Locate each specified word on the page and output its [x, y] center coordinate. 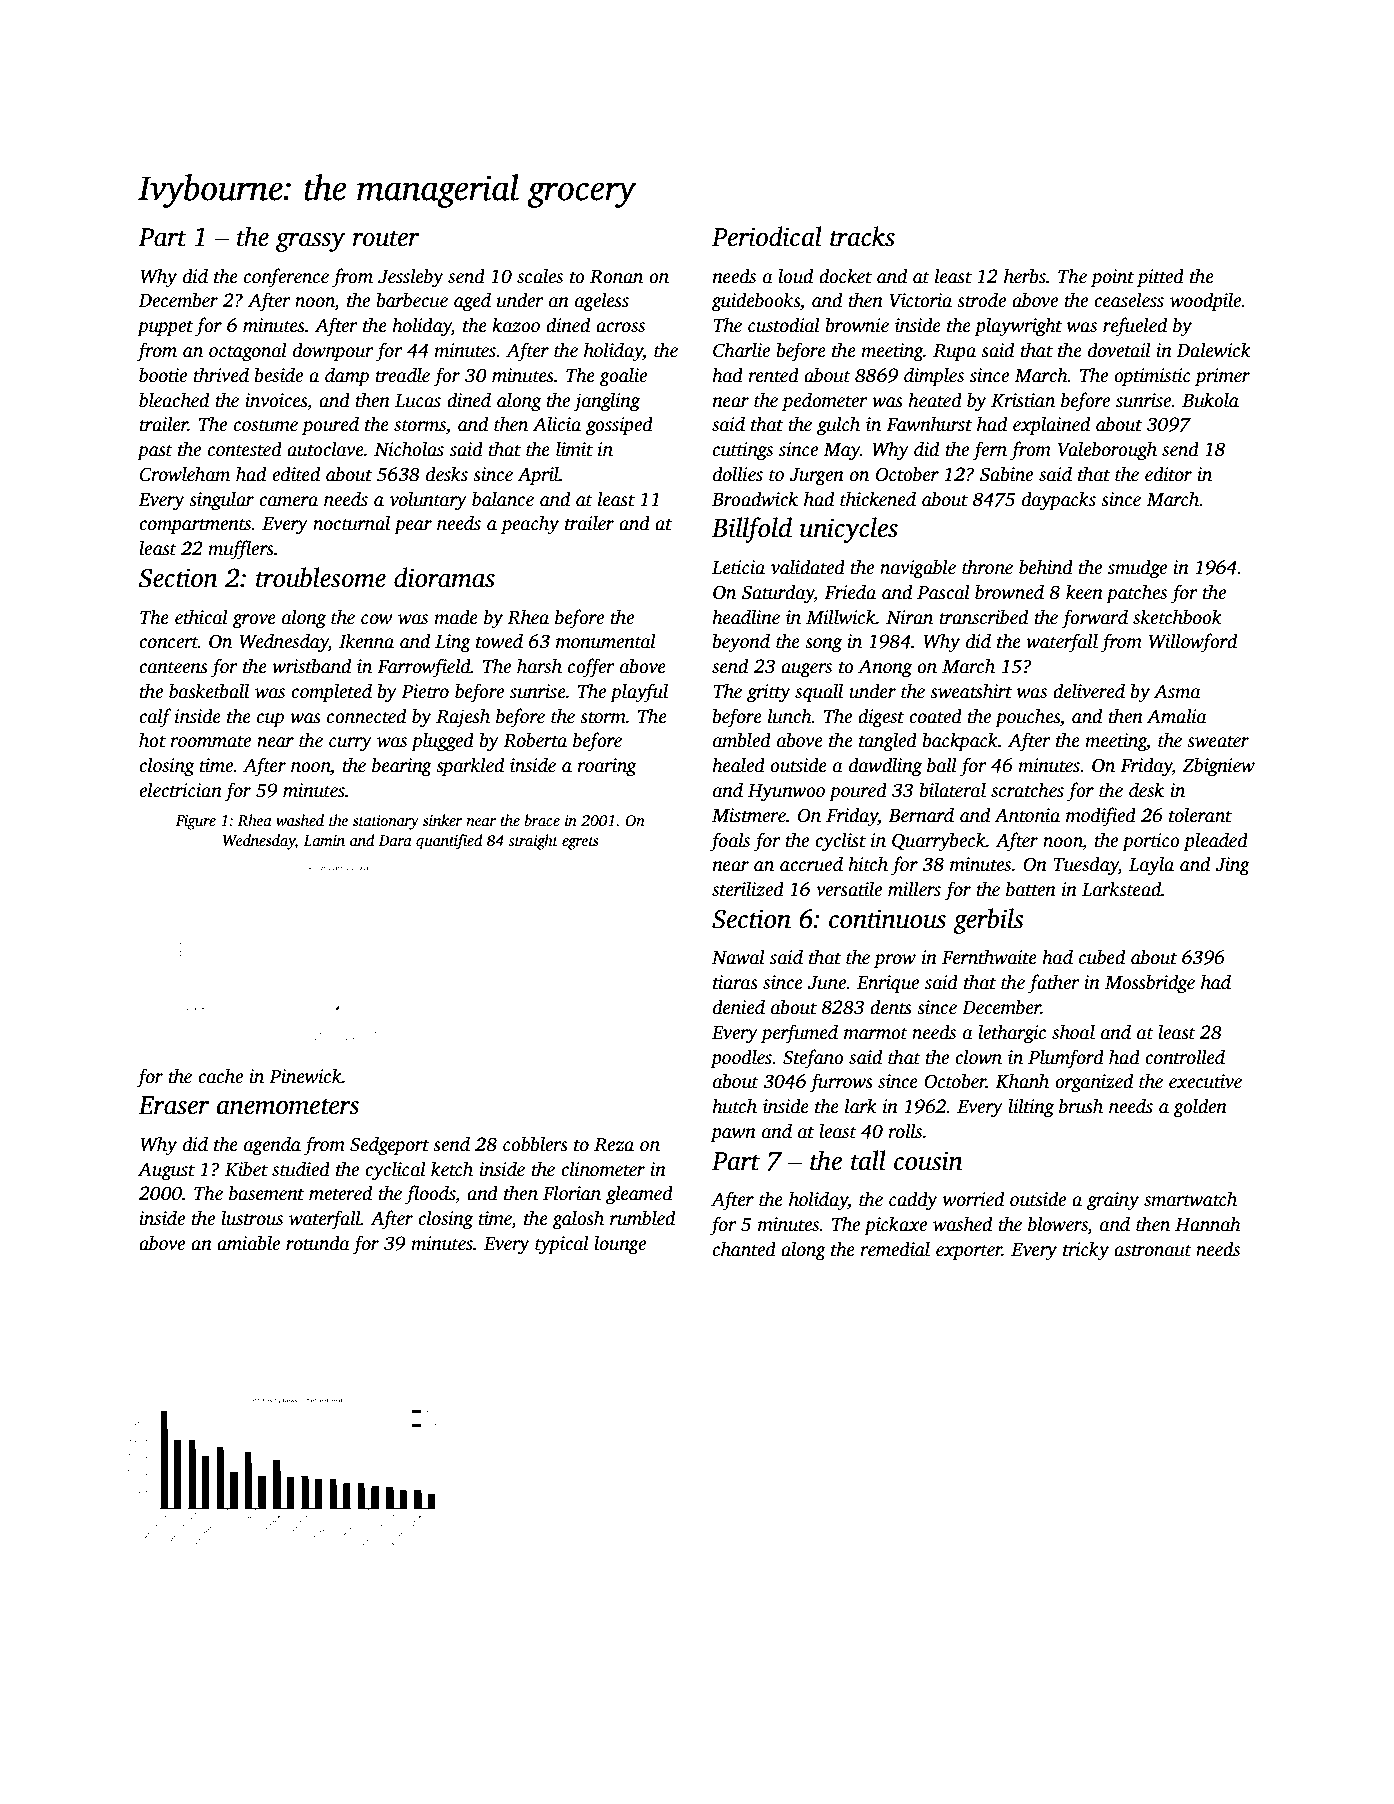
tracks [862, 236]
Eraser [173, 1105]
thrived [221, 375]
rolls [905, 1131]
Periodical [767, 236]
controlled [1185, 1057]
